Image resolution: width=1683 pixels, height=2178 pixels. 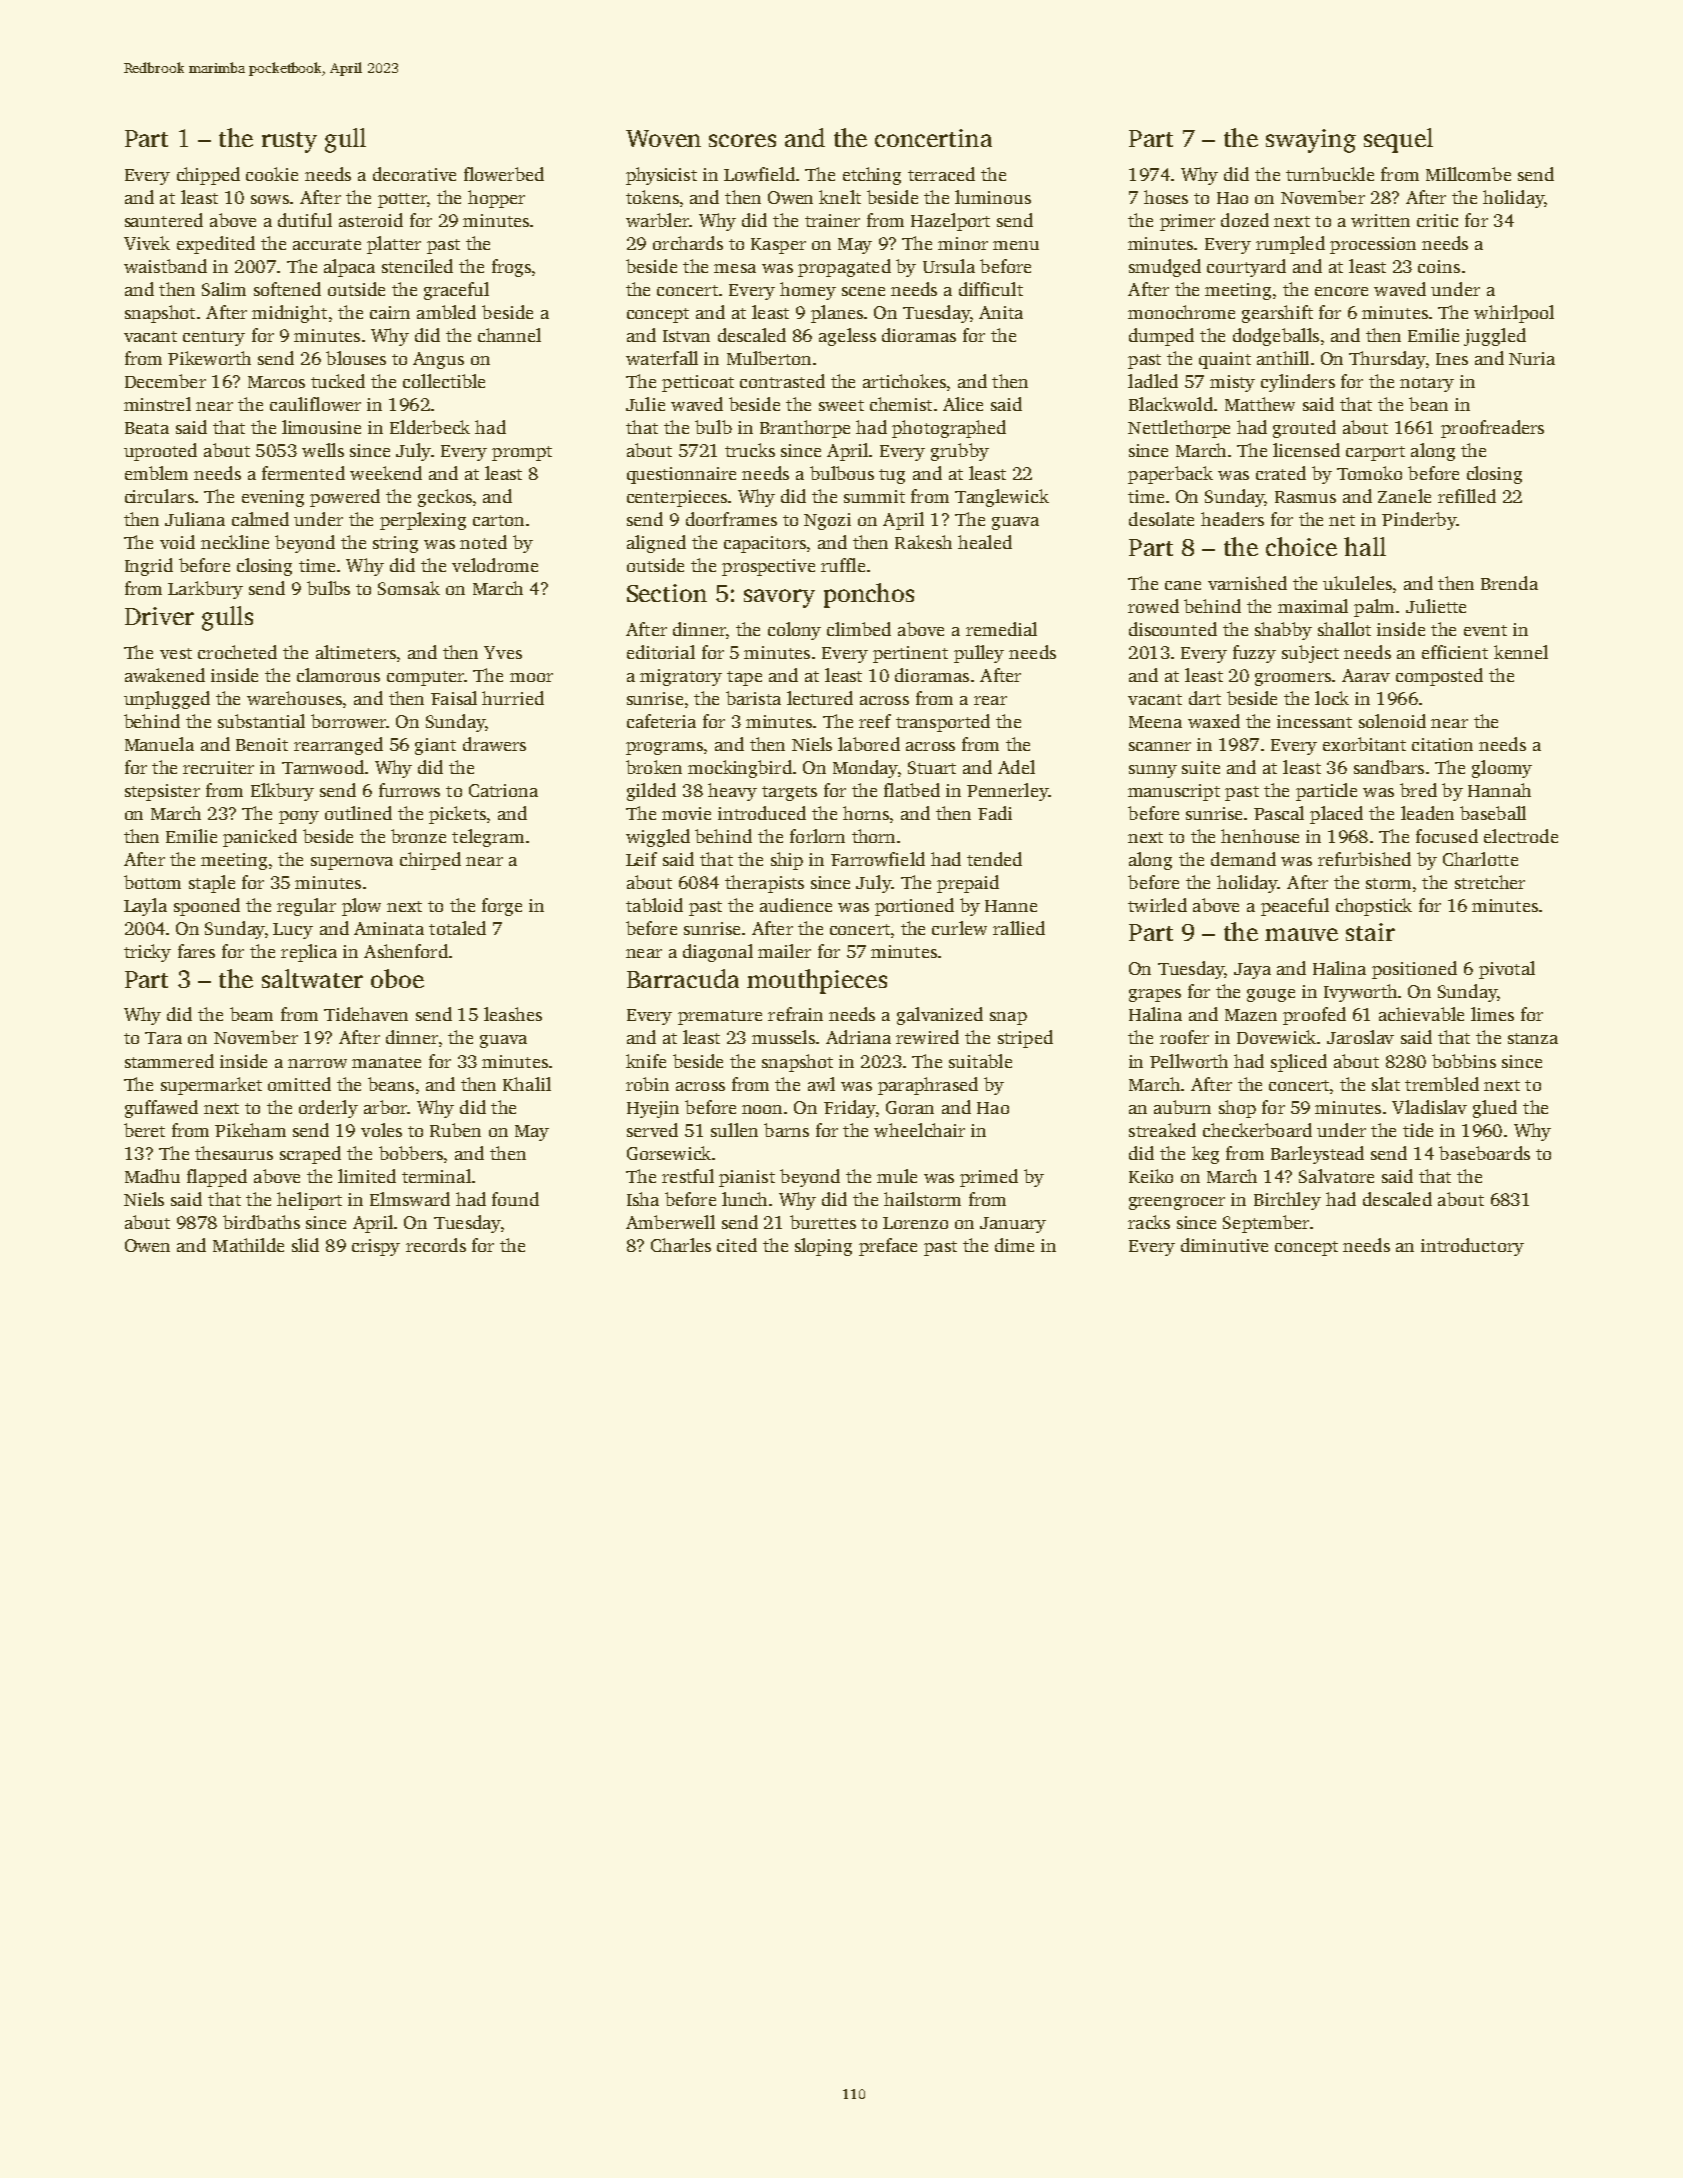 What do you see at coordinates (414, 174) in the screenshot?
I see `decorative` at bounding box center [414, 174].
